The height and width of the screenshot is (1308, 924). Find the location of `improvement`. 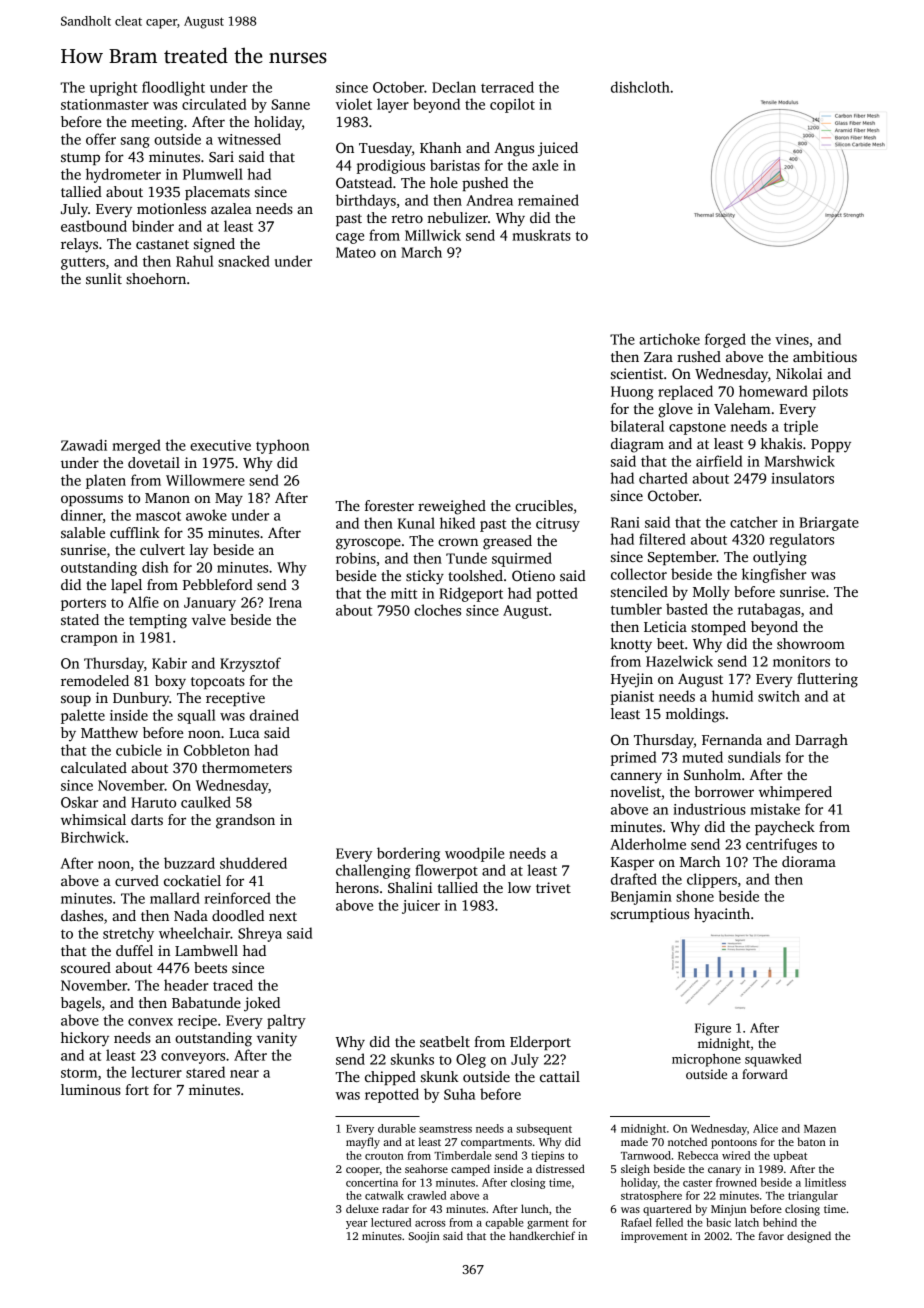

improvement is located at coordinates (654, 1237).
